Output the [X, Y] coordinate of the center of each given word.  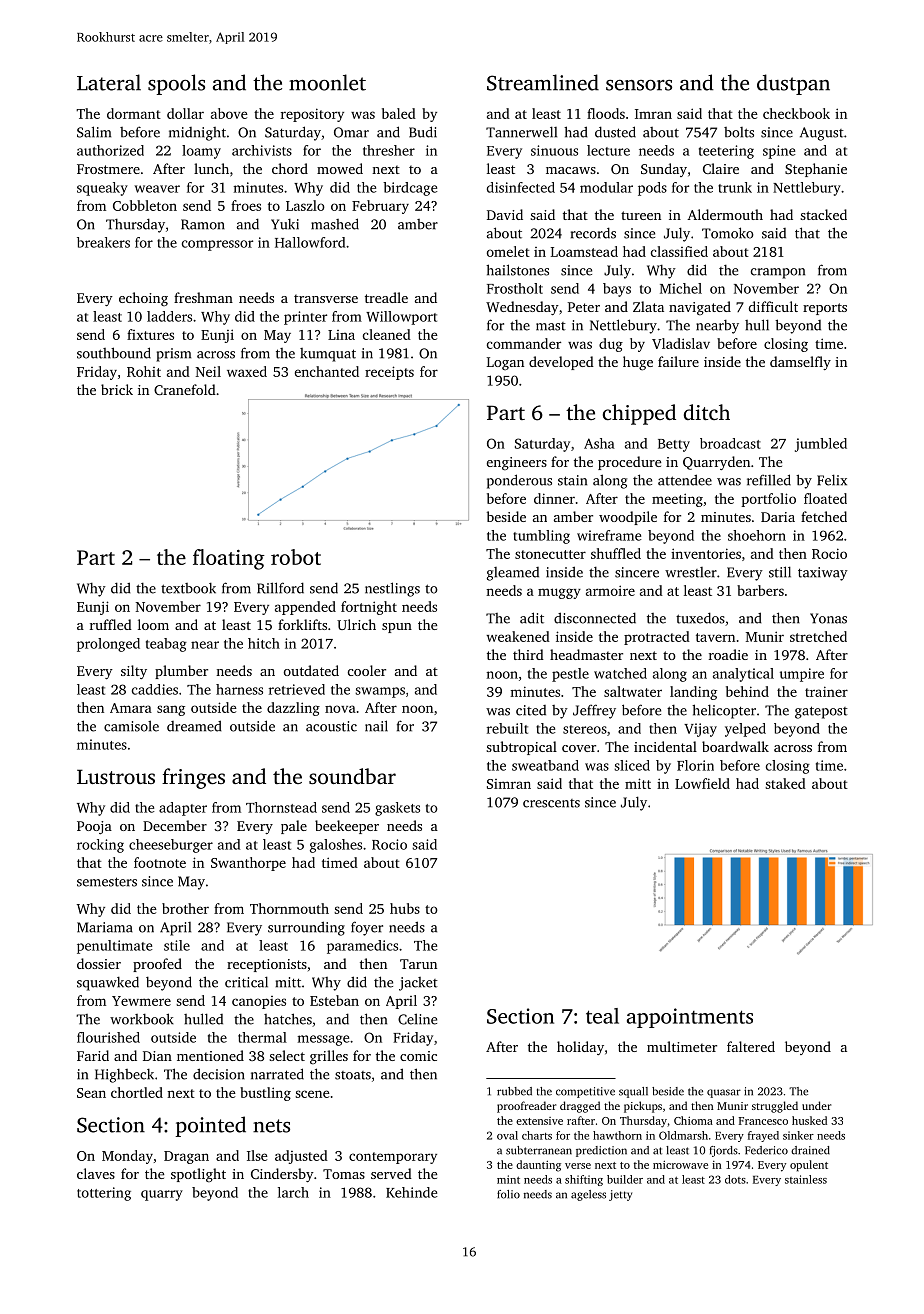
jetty [620, 1195]
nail [376, 726]
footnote [160, 862]
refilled [769, 480]
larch [293, 1192]
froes [246, 205]
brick [117, 389]
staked [785, 783]
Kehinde [411, 1192]
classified [679, 251]
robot [296, 557]
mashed [335, 224]
